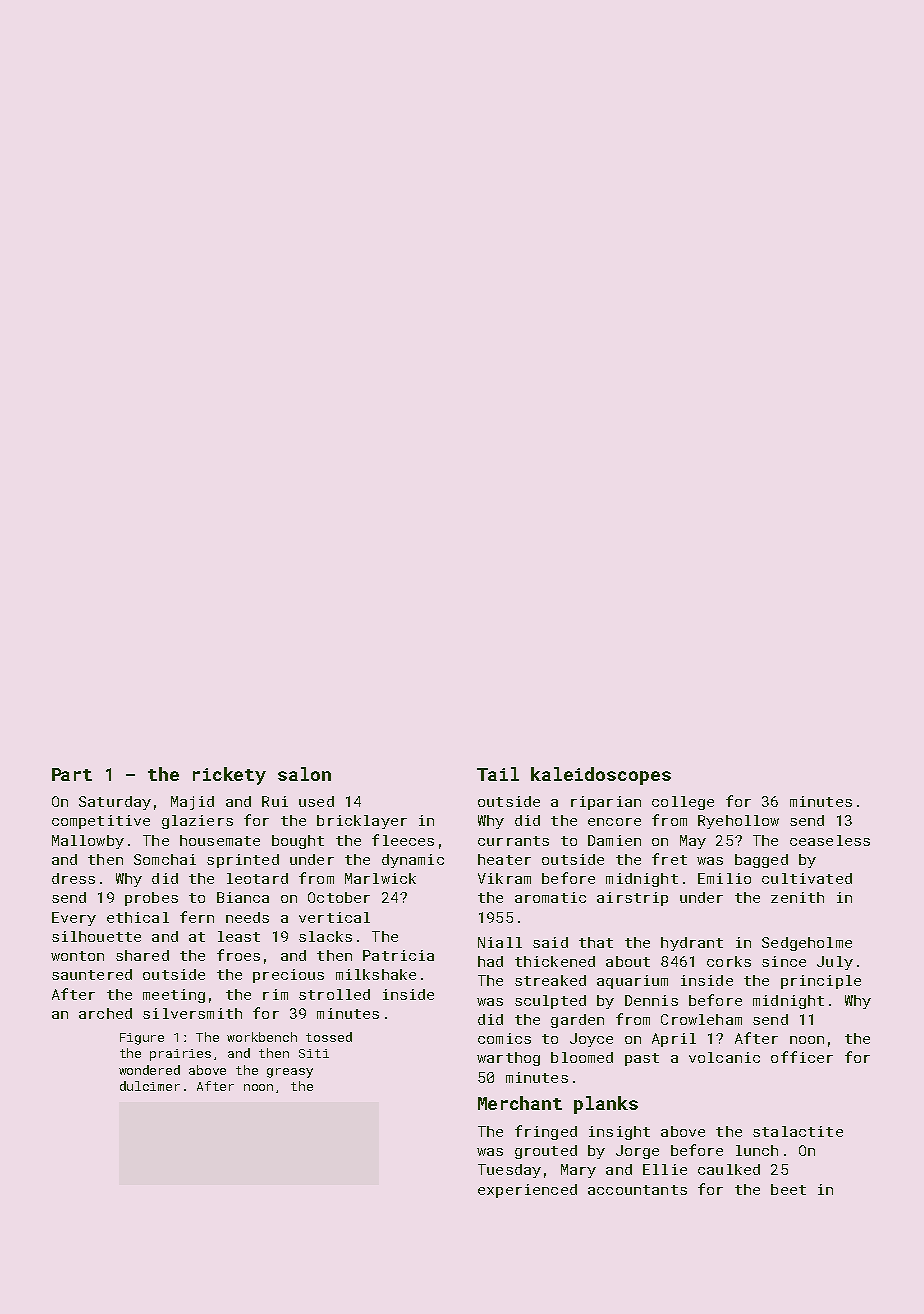  What do you see at coordinates (550, 897) in the document?
I see `aromatic` at bounding box center [550, 897].
